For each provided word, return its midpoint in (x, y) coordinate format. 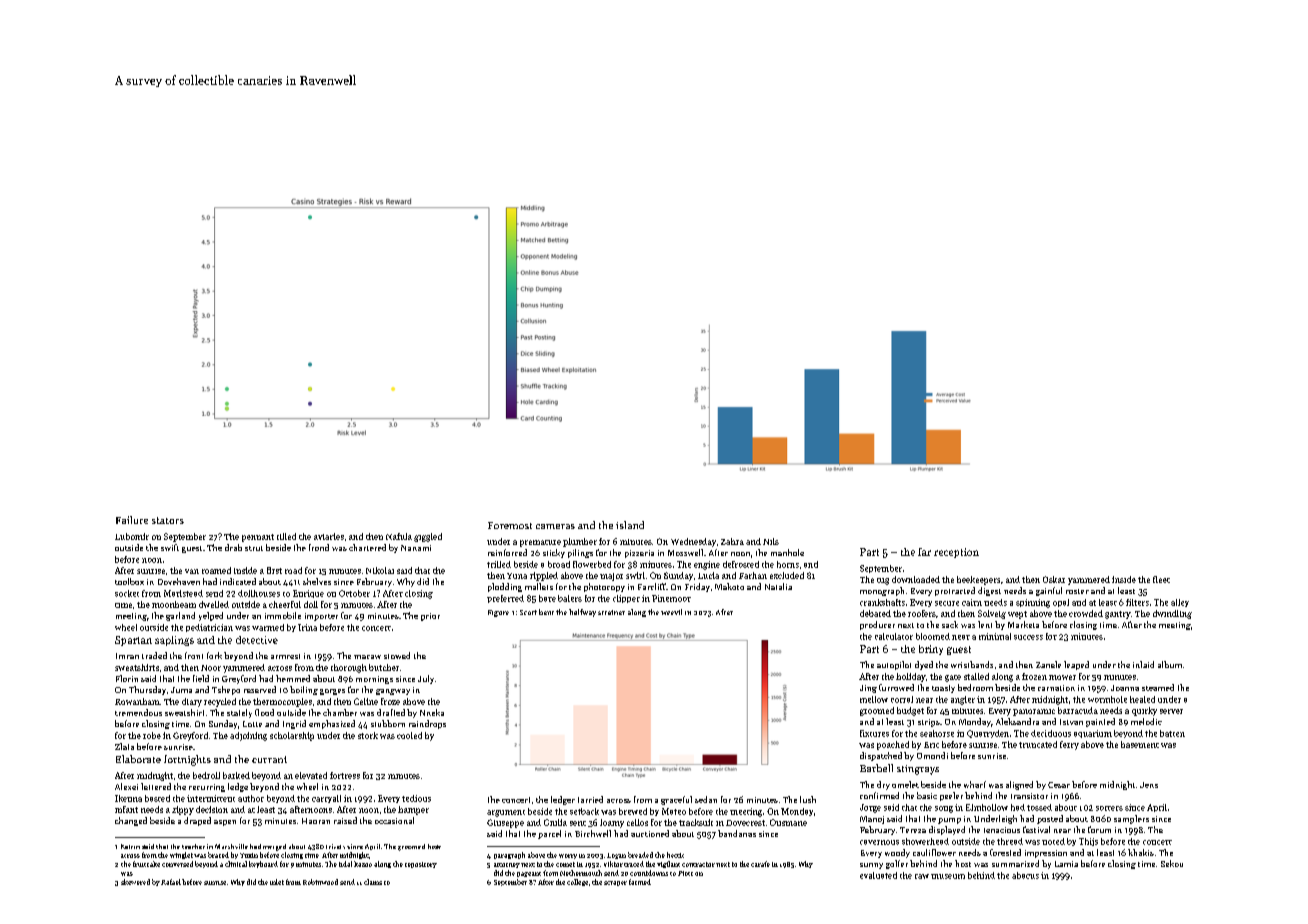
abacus (1025, 875)
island (630, 525)
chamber (340, 712)
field (201, 678)
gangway (393, 692)
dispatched (881, 756)
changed (131, 821)
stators (168, 520)
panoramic (1034, 712)
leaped (1076, 665)
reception (956, 553)
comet (565, 864)
